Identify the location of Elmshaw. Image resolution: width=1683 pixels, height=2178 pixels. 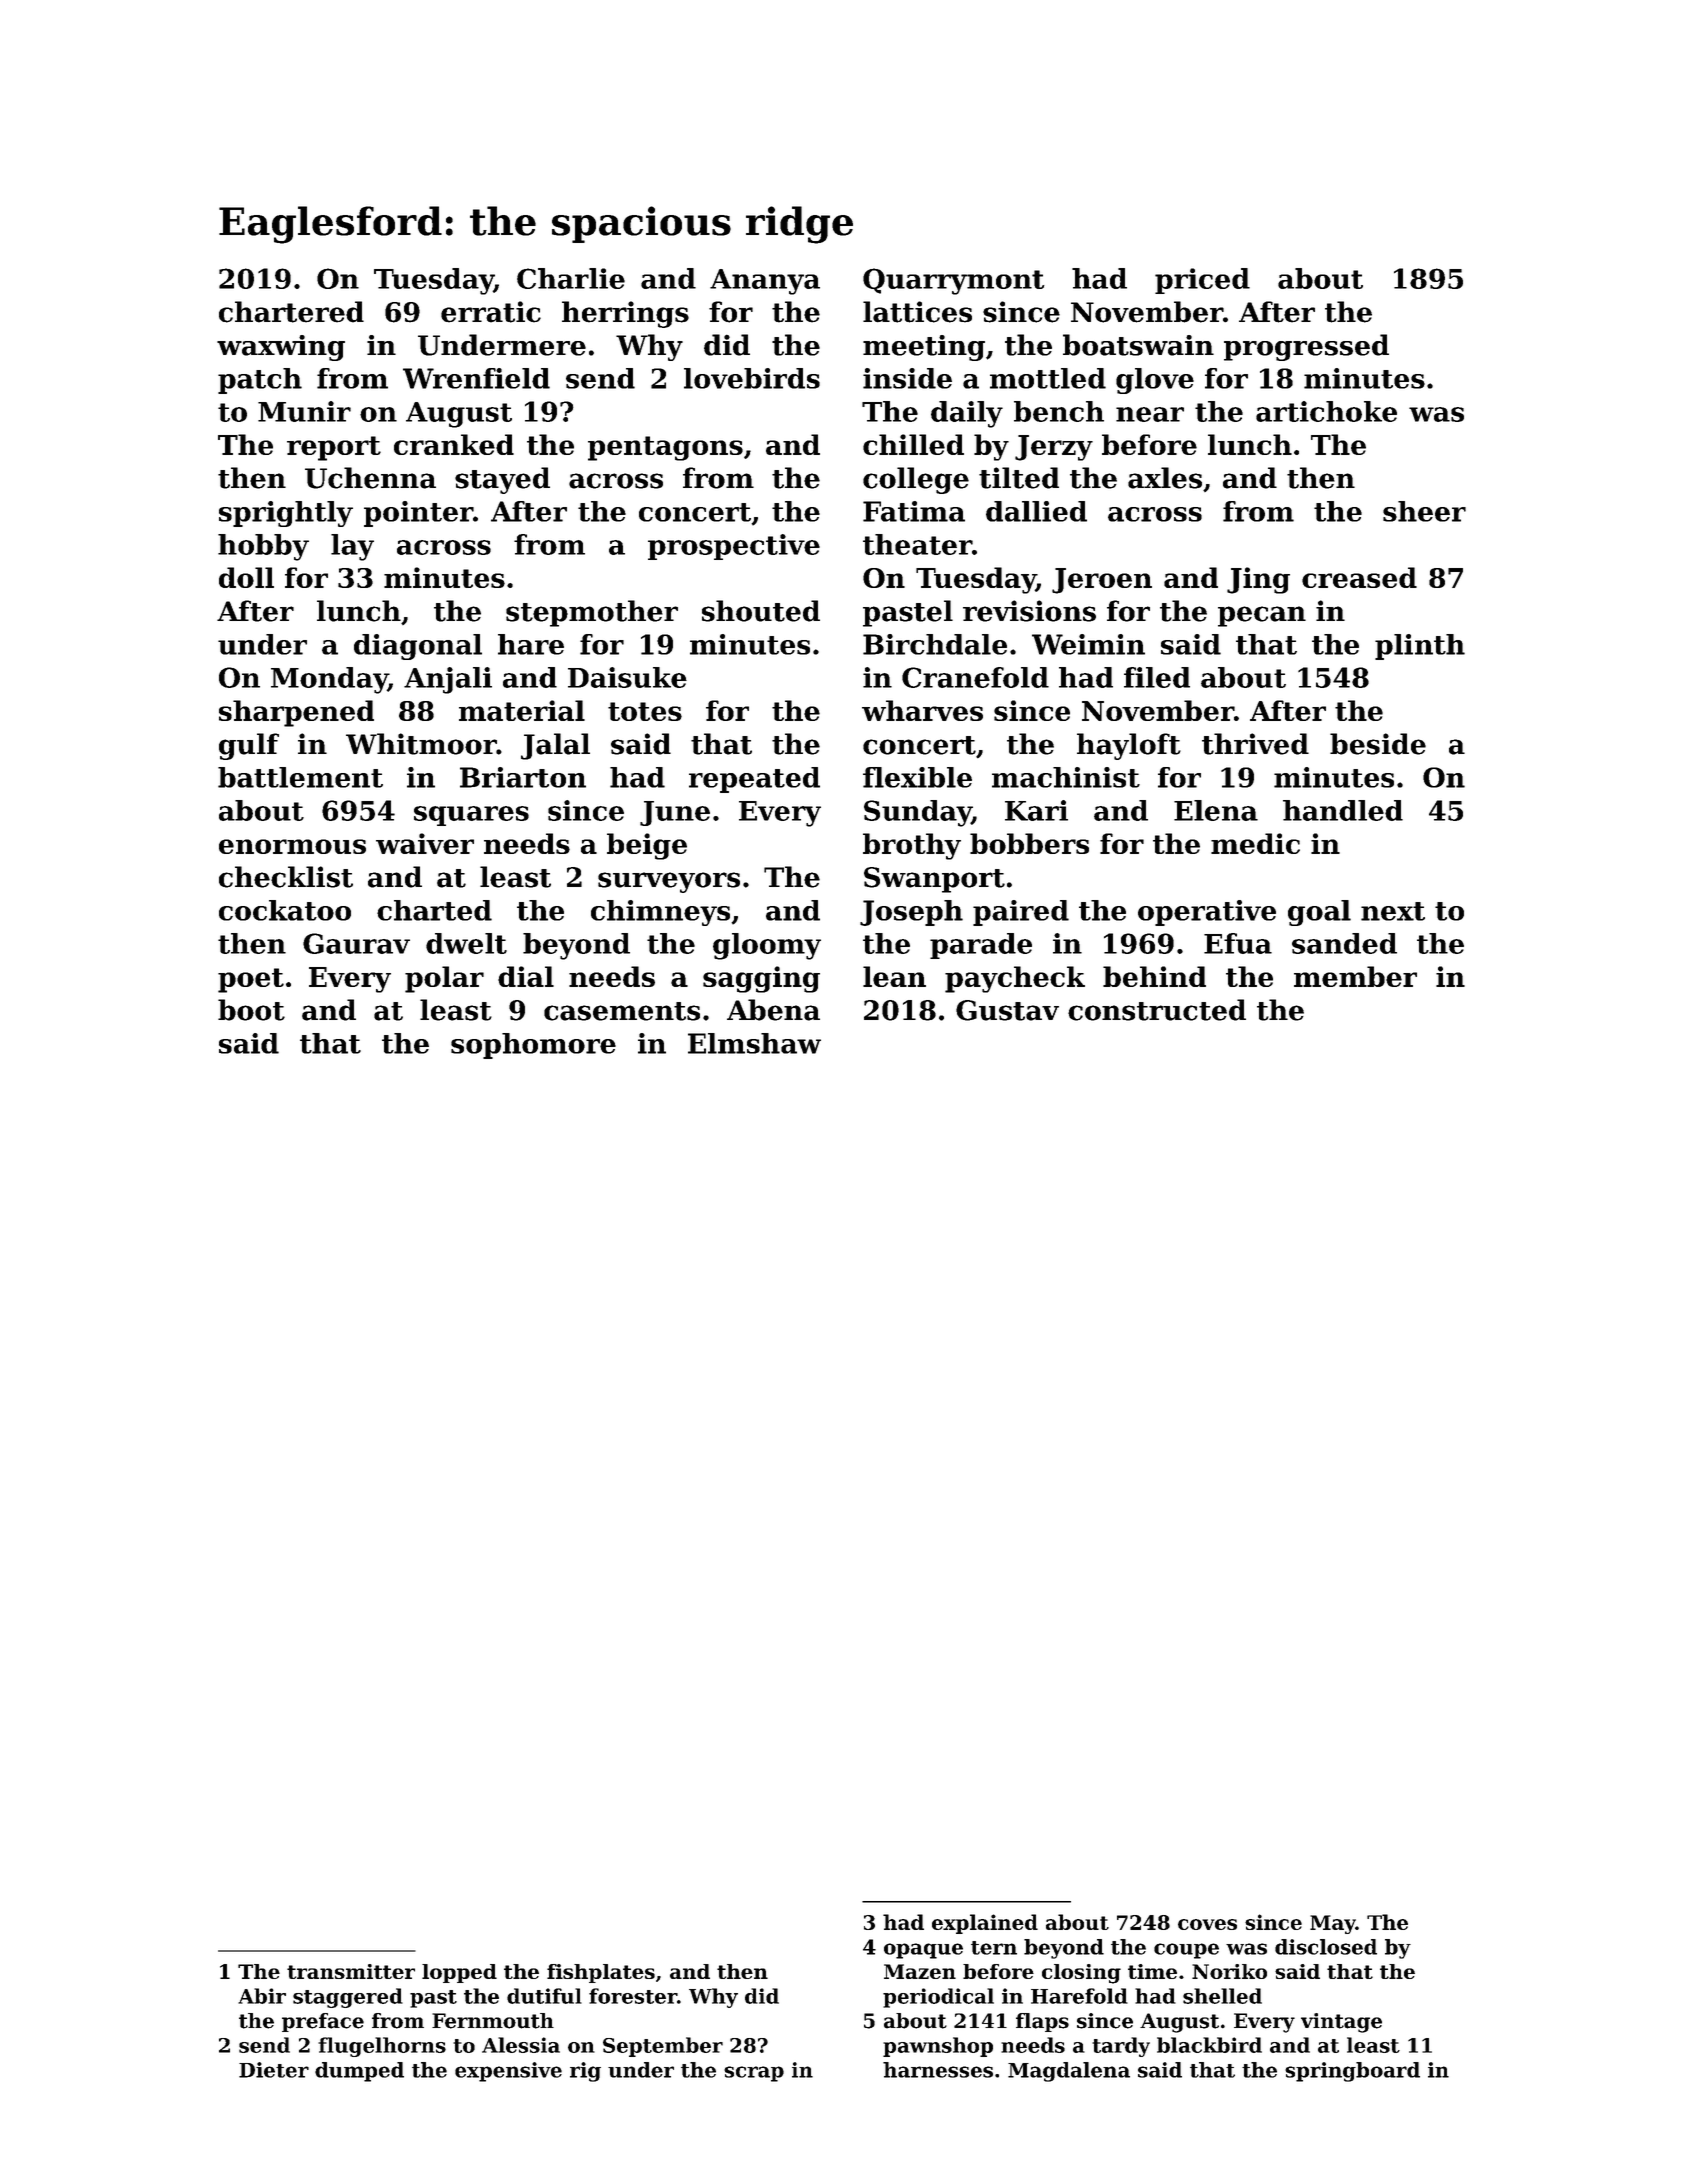
(754, 1043).
